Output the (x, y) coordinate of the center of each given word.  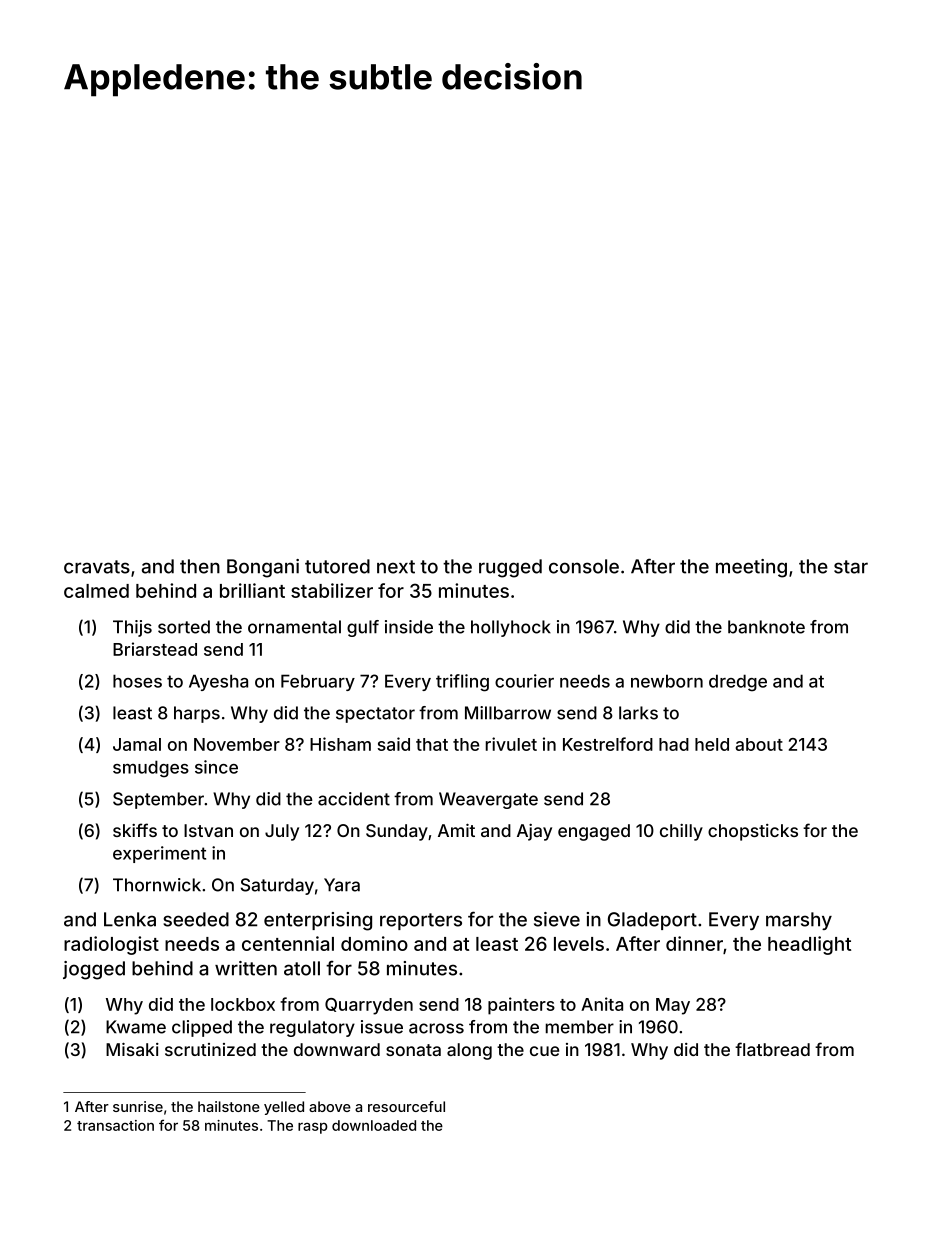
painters (521, 1006)
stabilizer (332, 590)
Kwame (136, 1027)
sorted (184, 627)
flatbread (772, 1049)
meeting (751, 568)
